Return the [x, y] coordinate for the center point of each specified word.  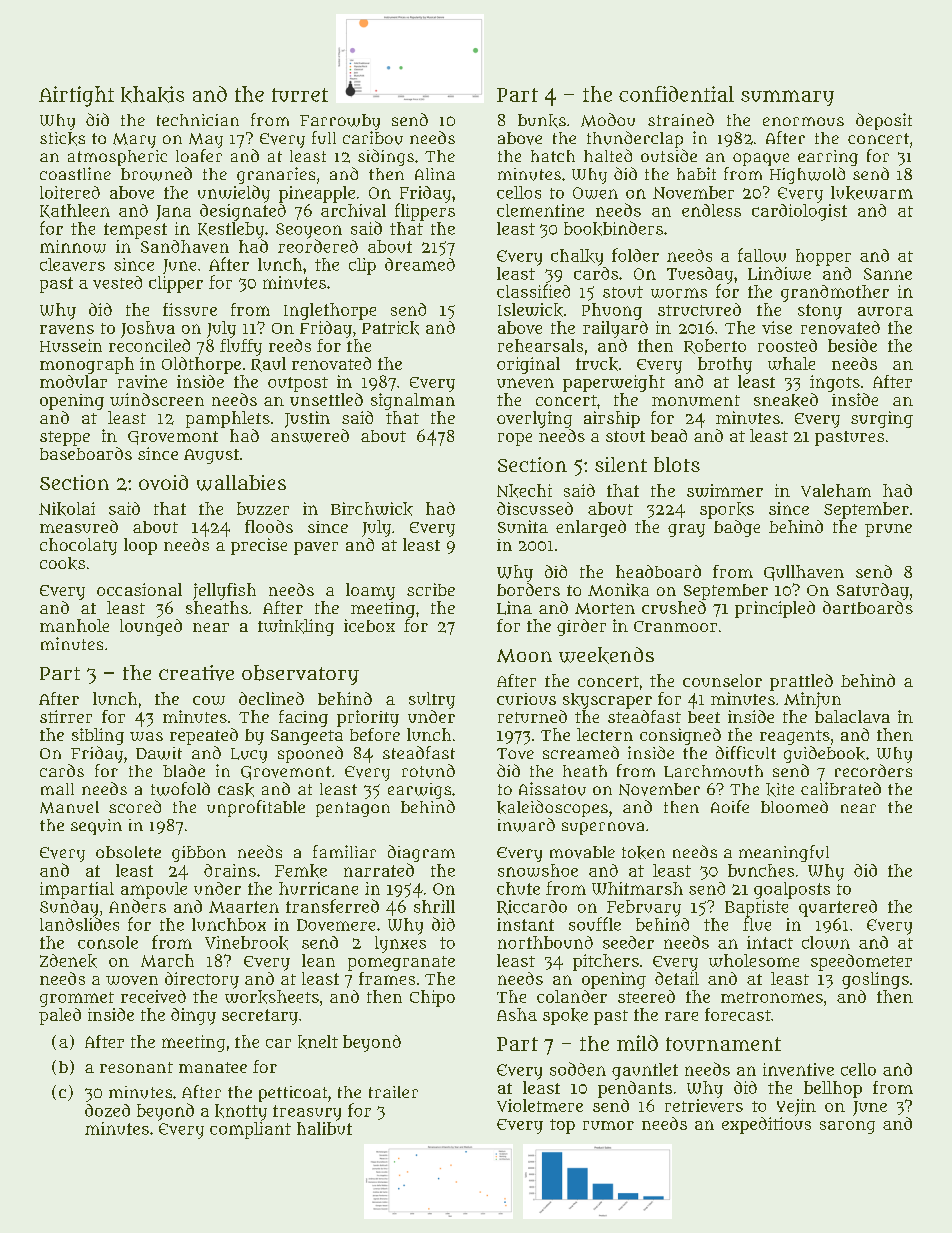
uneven [525, 383]
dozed [107, 1110]
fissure [190, 309]
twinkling [296, 627]
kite [780, 790]
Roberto [715, 346]
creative [196, 673]
